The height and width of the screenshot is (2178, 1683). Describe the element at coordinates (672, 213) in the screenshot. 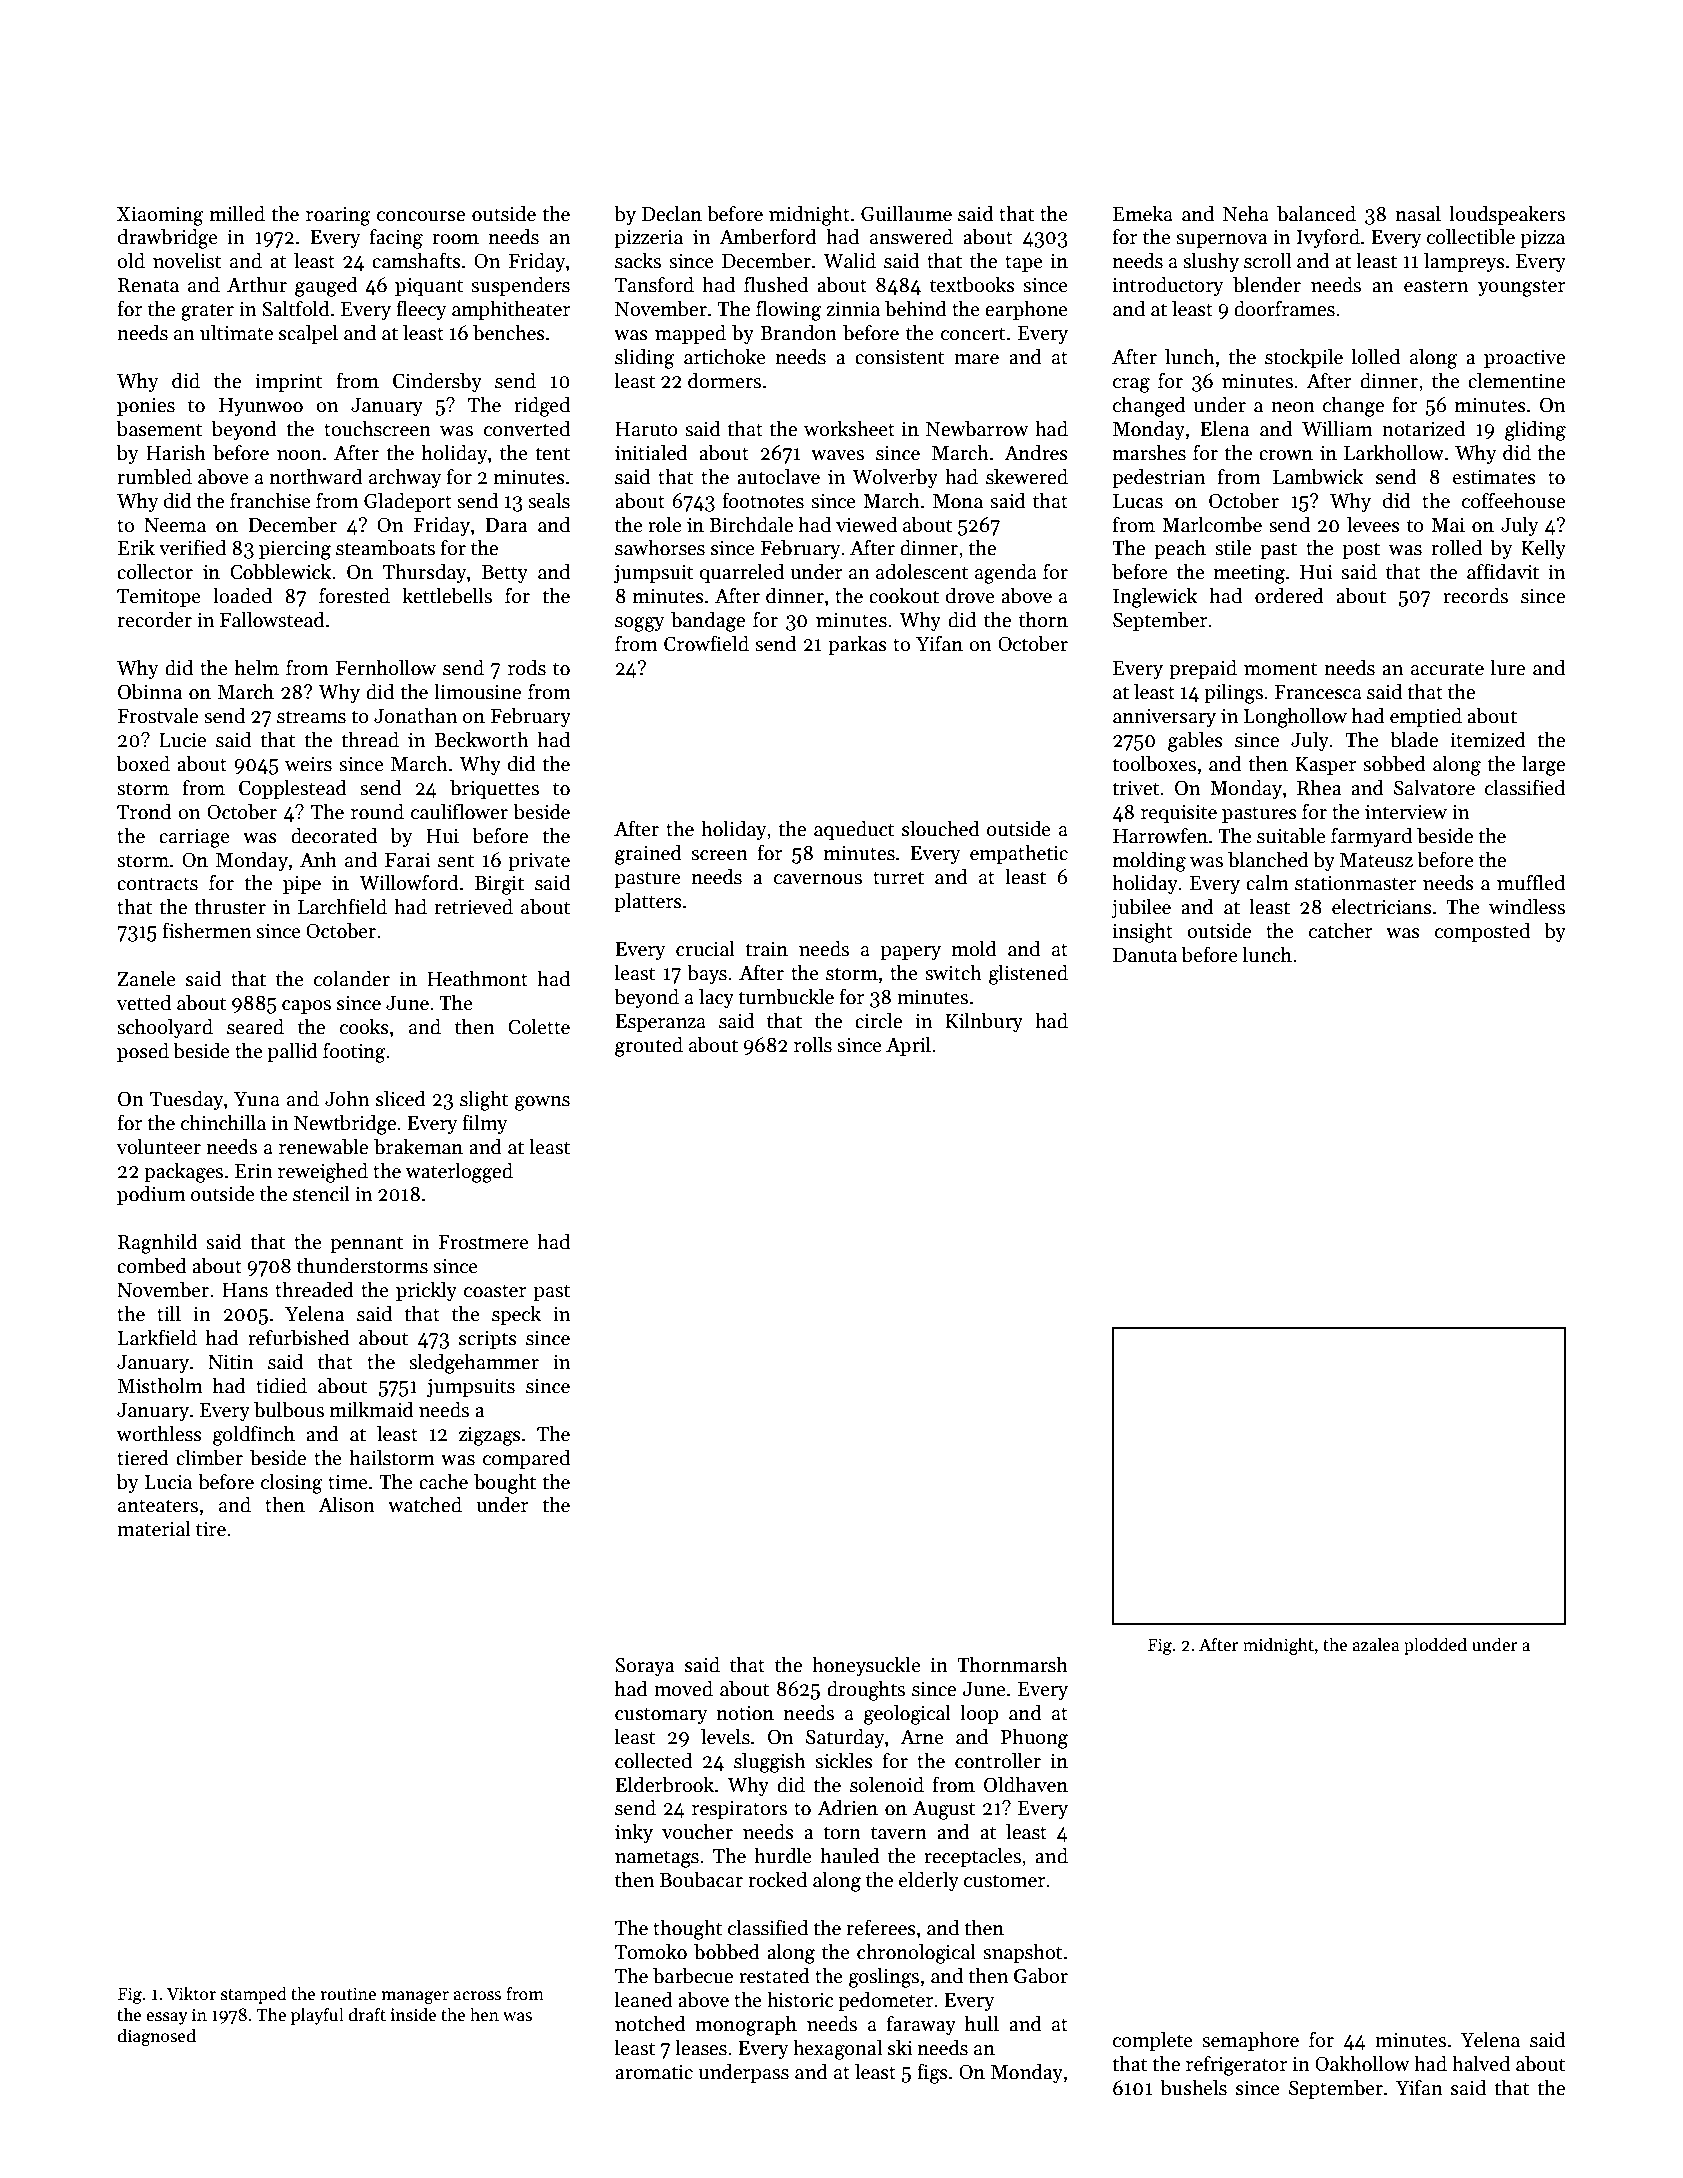

I see `Declan` at that location.
